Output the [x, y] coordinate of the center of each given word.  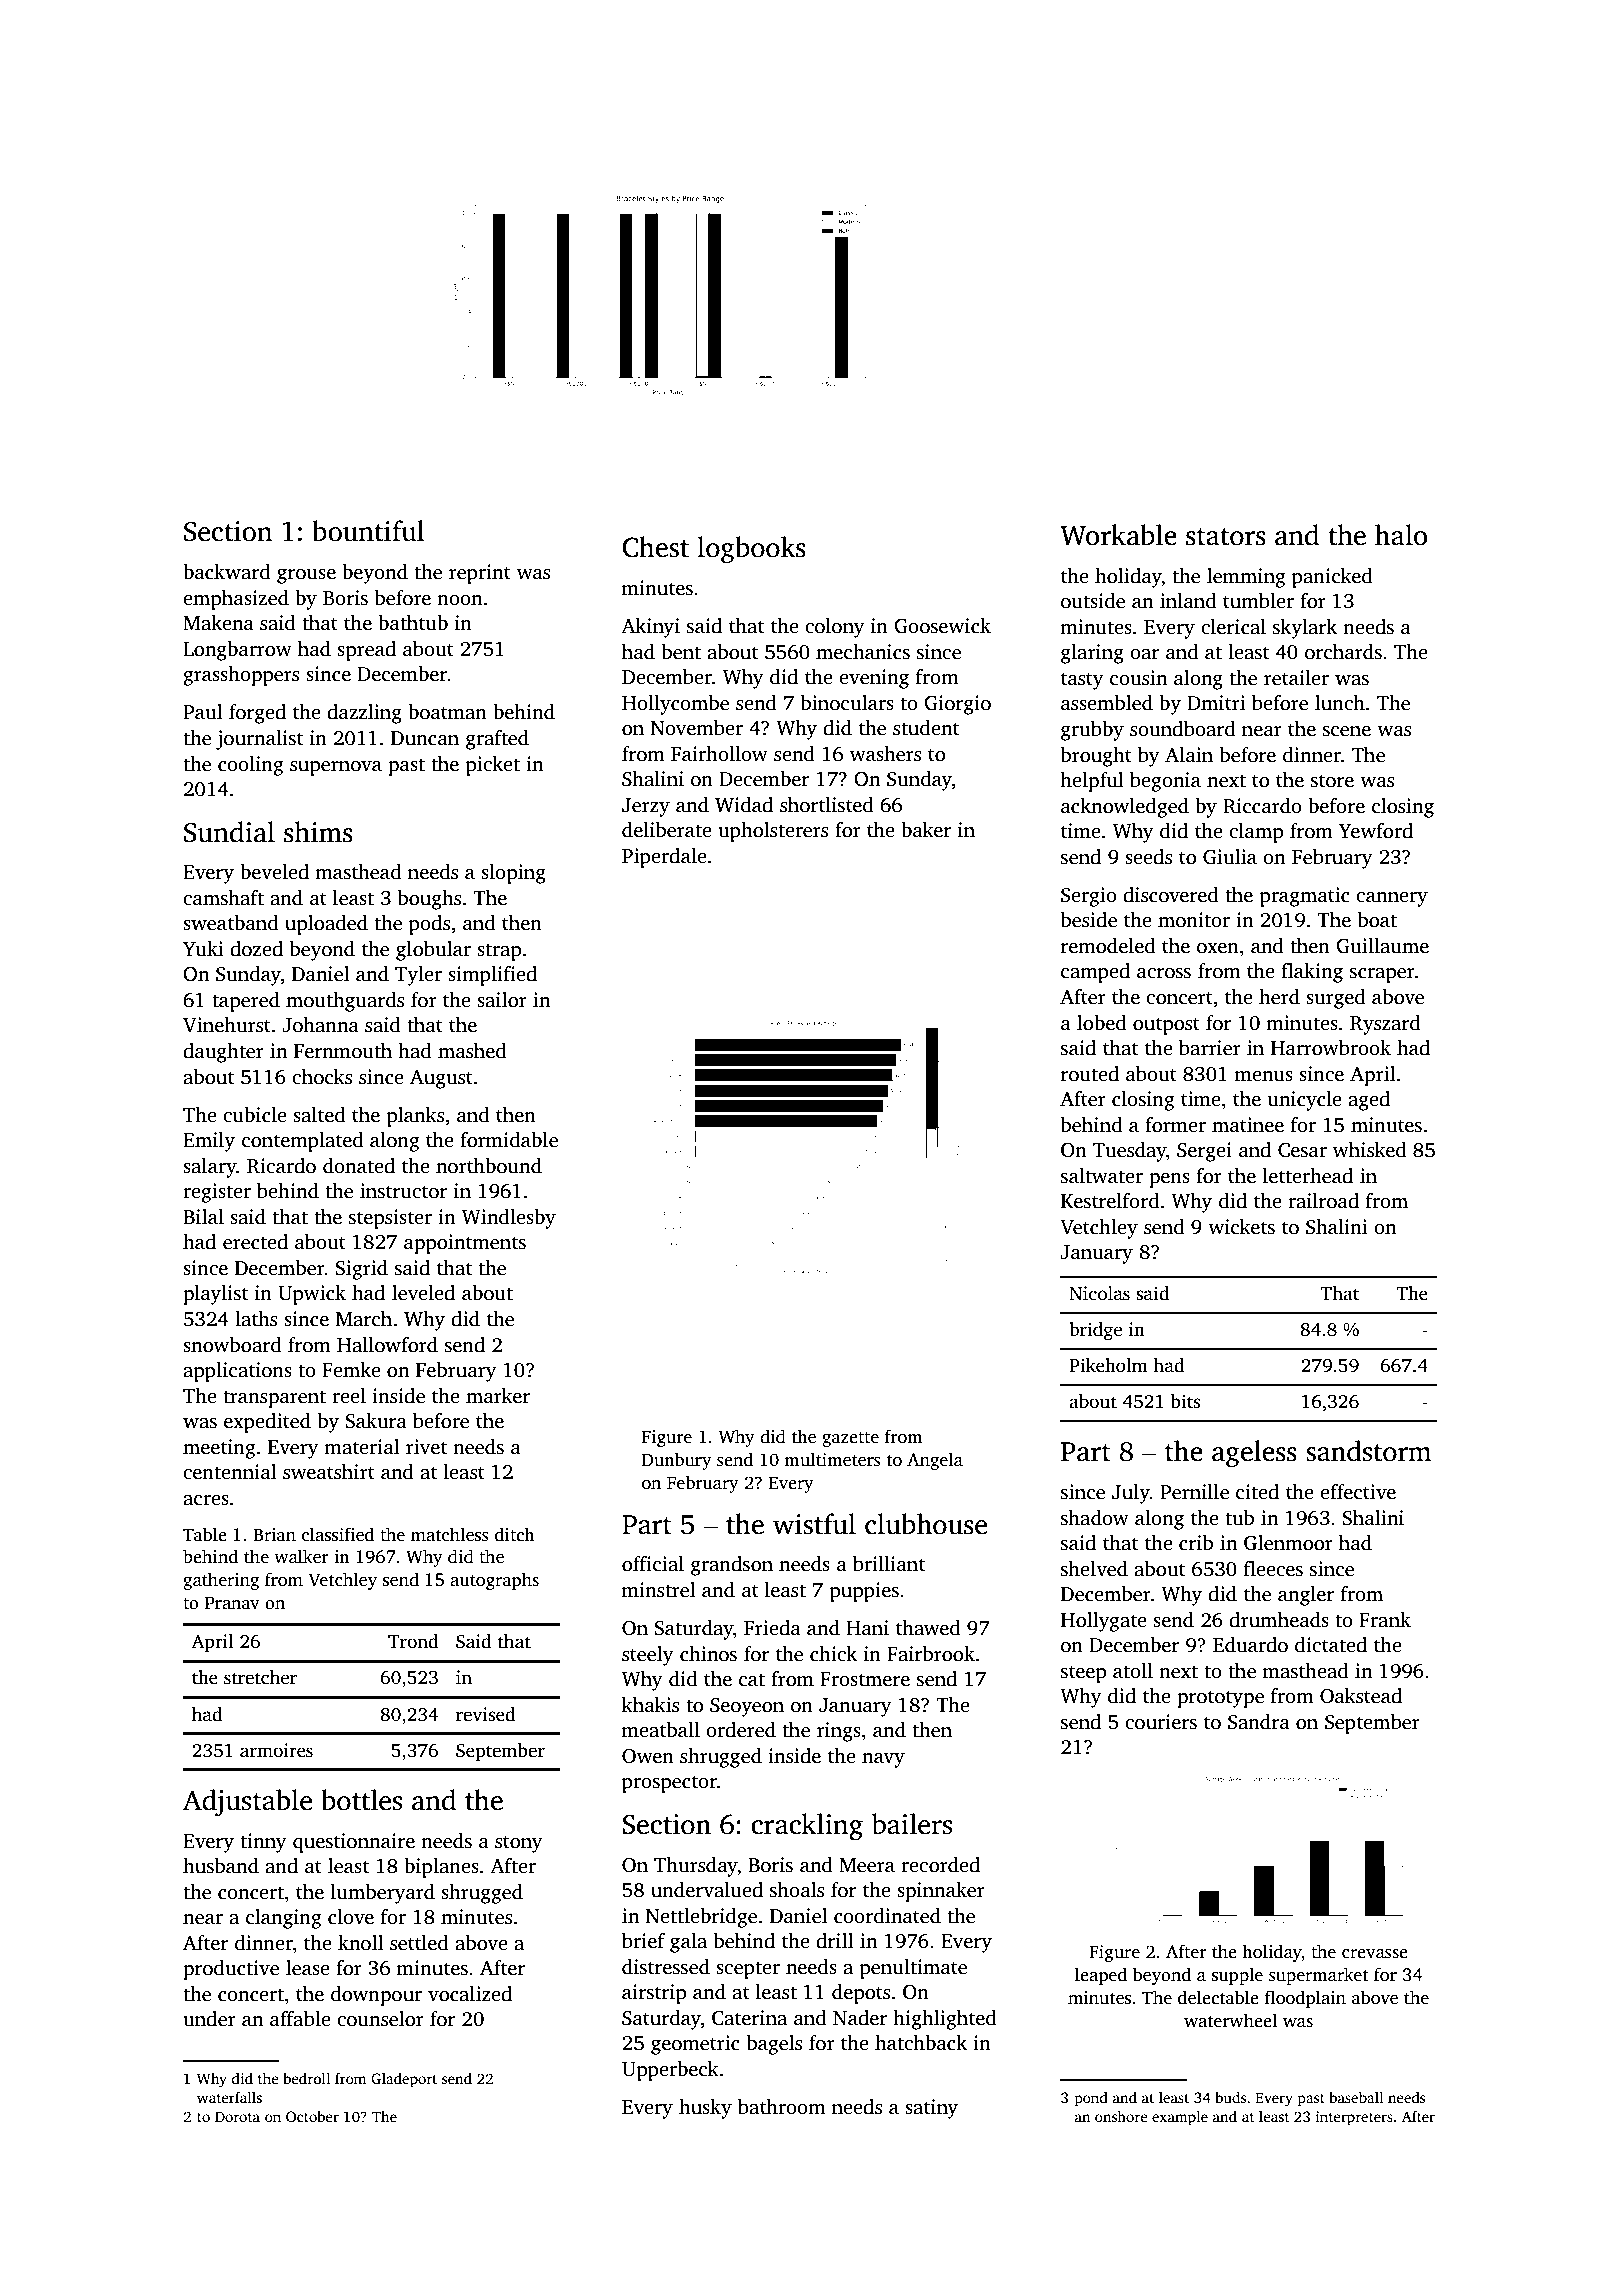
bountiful [368, 531]
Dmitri [1216, 703]
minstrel [659, 1590]
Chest [655, 547]
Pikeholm [1108, 1365]
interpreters [1354, 2118]
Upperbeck [670, 2071]
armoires [276, 1750]
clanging [283, 1919]
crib [1196, 1543]
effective [1358, 1492]
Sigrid [361, 1270]
